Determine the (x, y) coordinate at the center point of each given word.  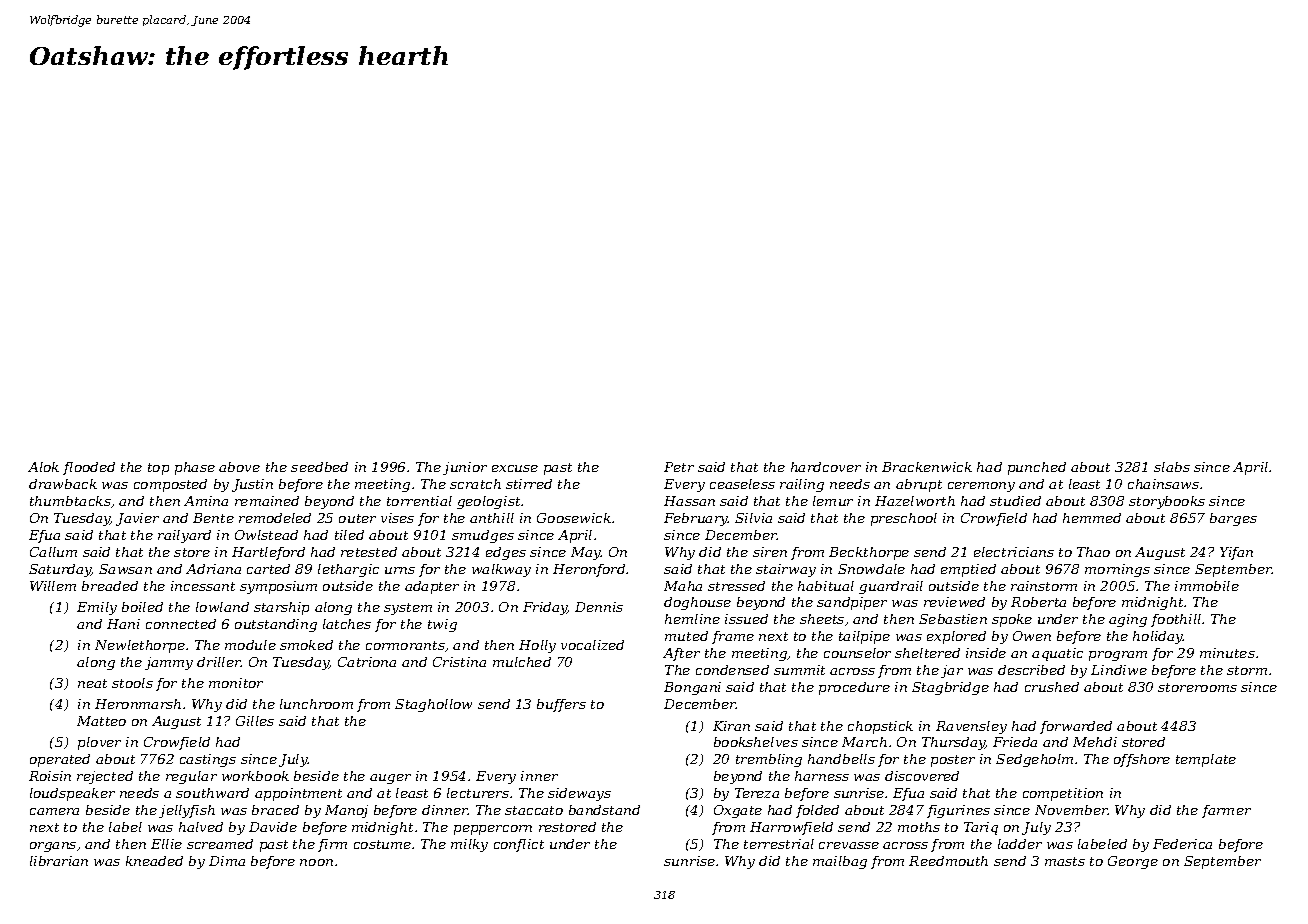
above (239, 467)
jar (952, 671)
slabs (1172, 467)
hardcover (826, 467)
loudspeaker (72, 794)
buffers (561, 705)
